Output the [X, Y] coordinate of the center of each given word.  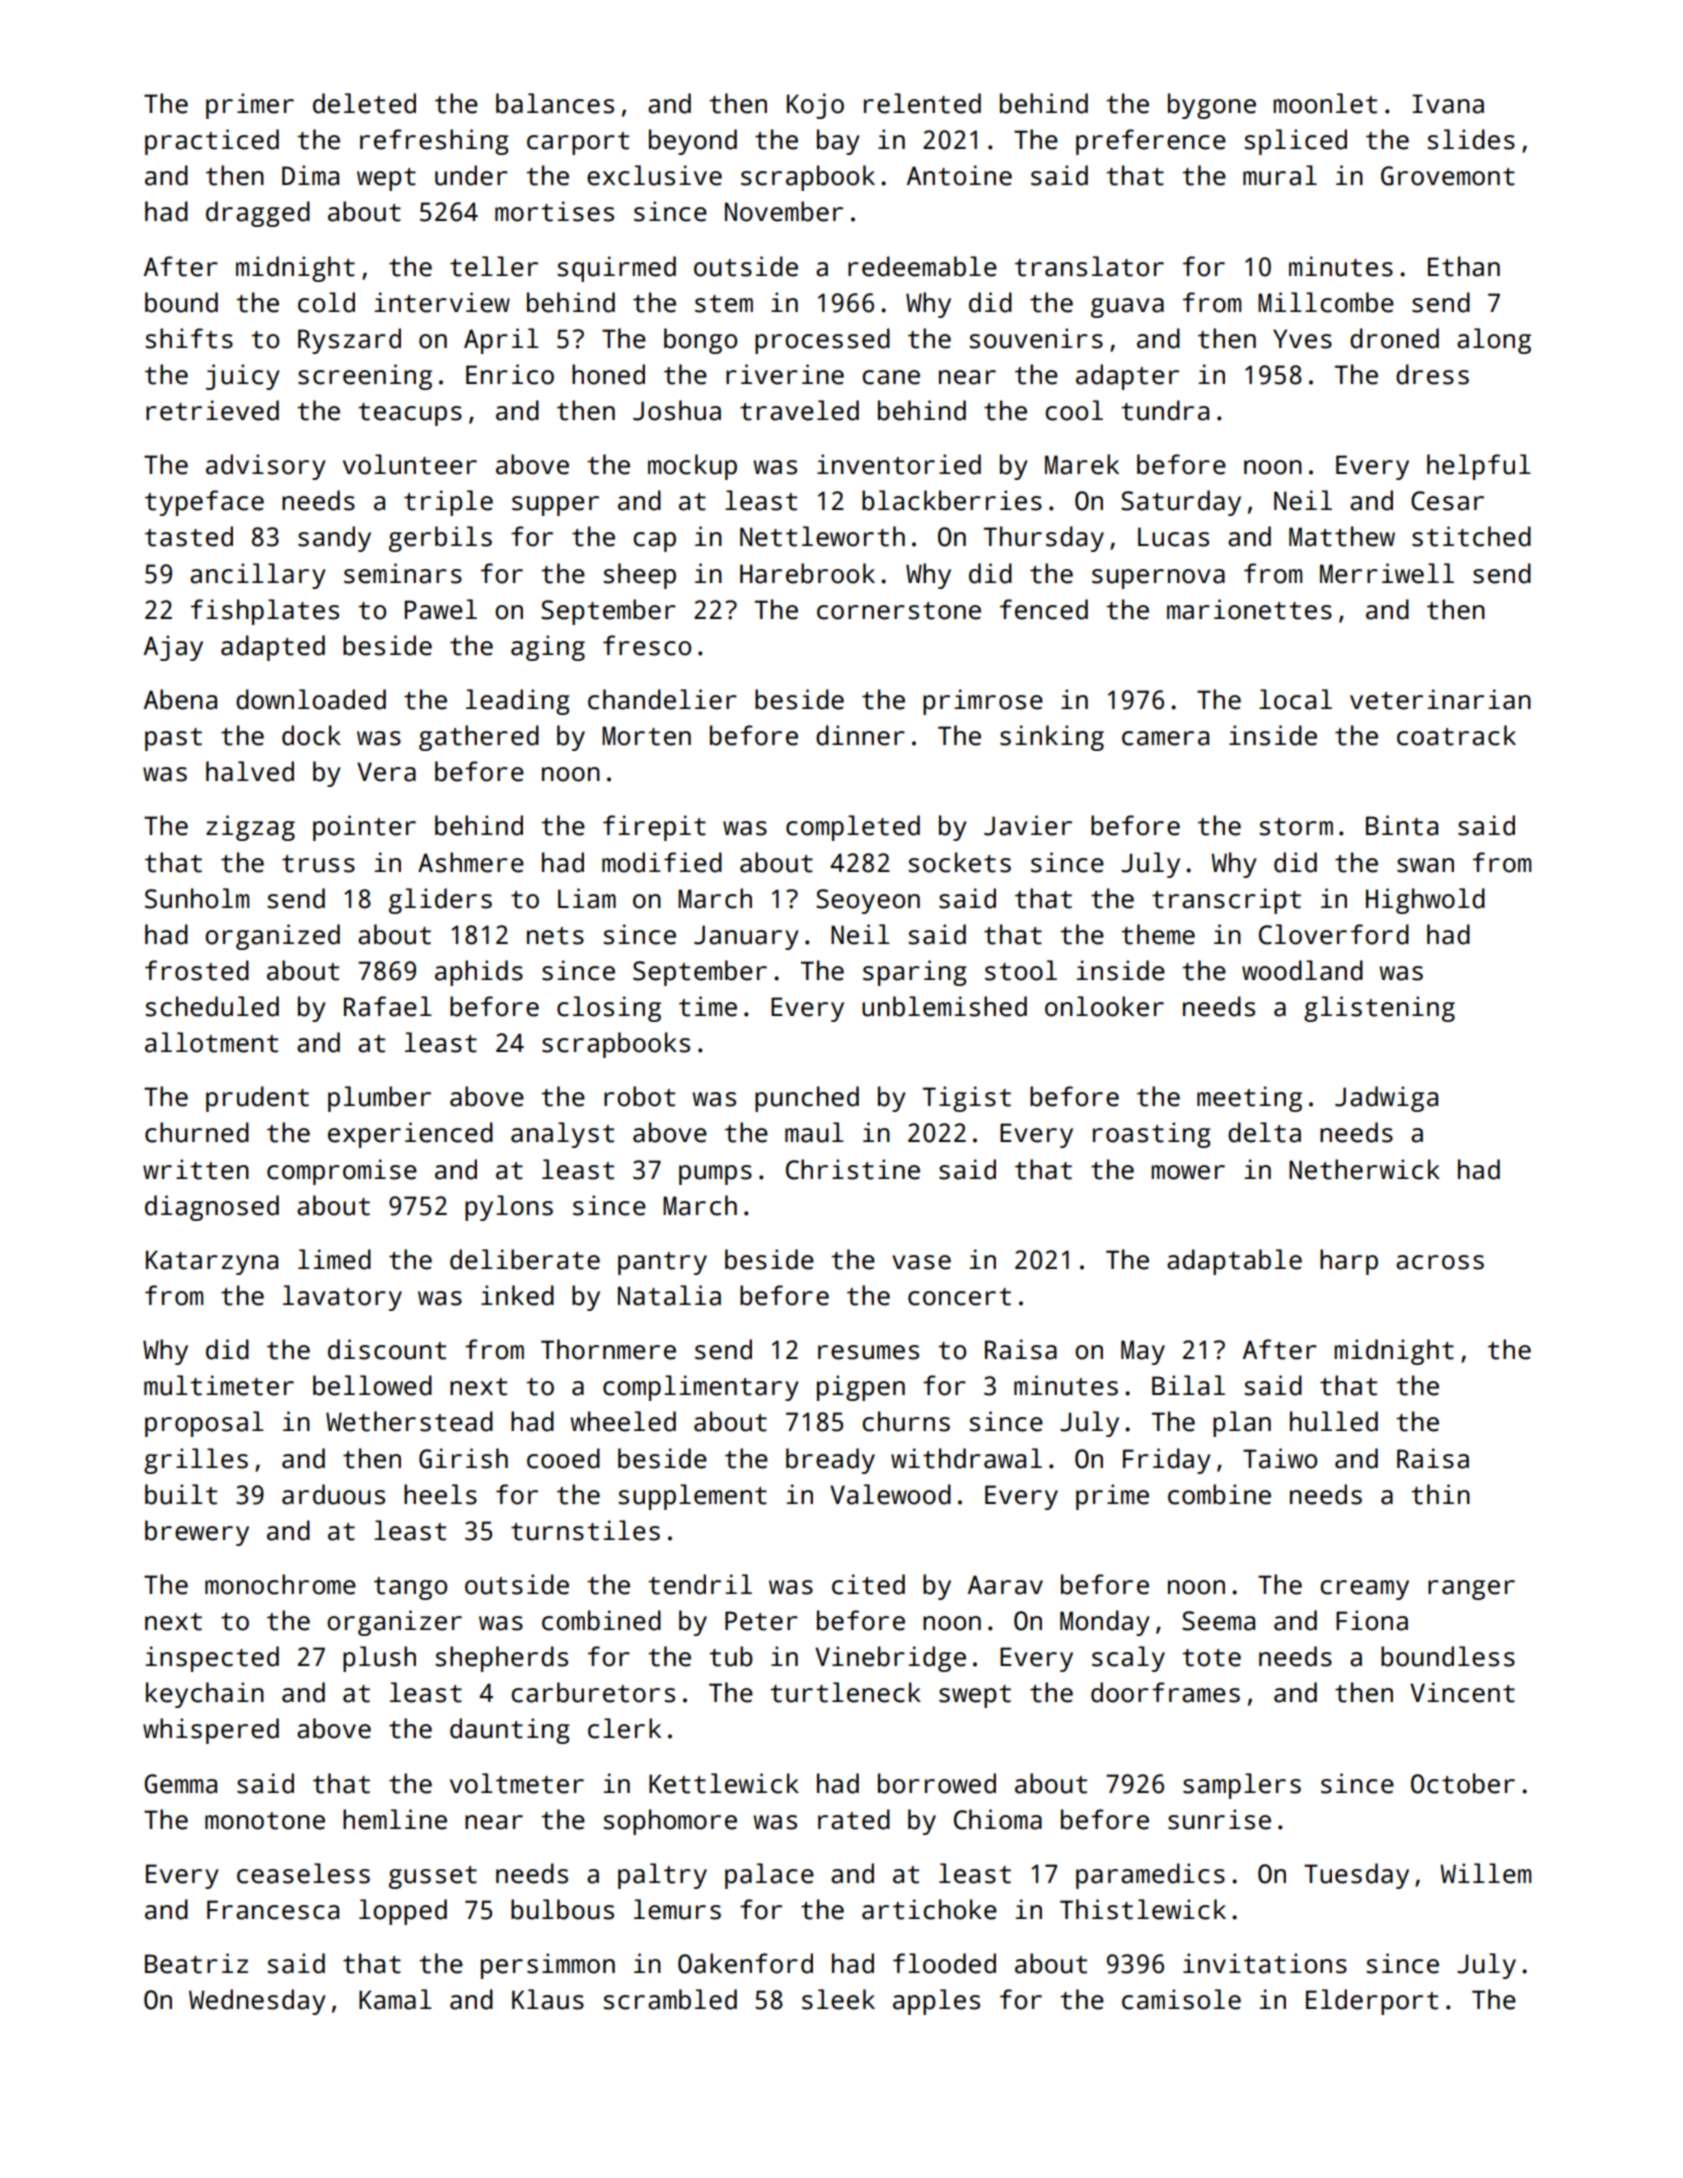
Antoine [959, 175]
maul [814, 1132]
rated [854, 1819]
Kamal [395, 1999]
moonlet [1325, 103]
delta [1264, 1132]
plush [379, 1659]
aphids [479, 973]
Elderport [1372, 2002]
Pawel [441, 609]
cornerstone [899, 611]
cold [326, 302]
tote [1211, 1658]
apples [936, 2002]
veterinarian [1440, 699]
